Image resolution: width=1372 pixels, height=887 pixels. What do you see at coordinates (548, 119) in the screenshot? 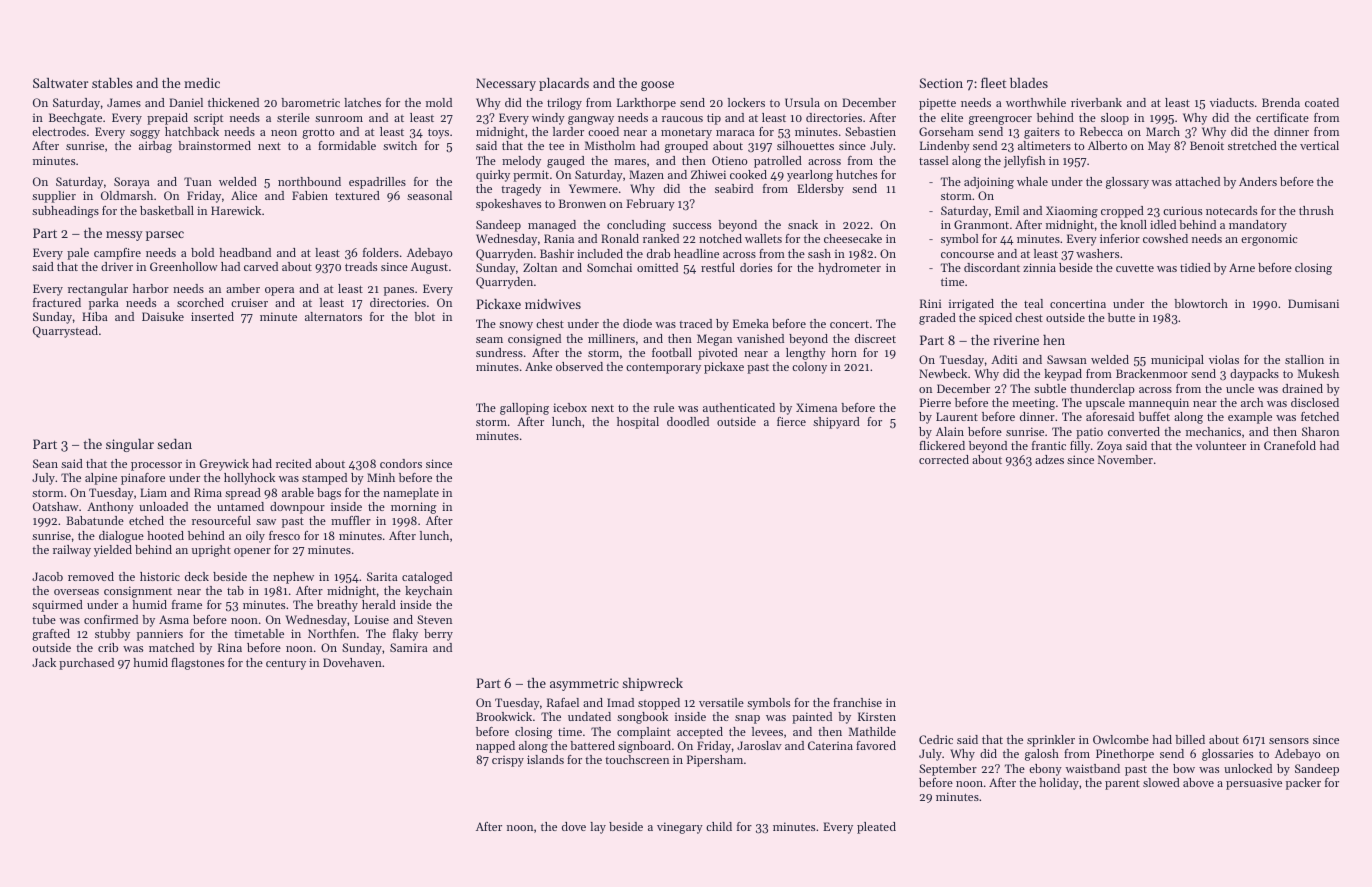
I see `windy` at bounding box center [548, 119].
